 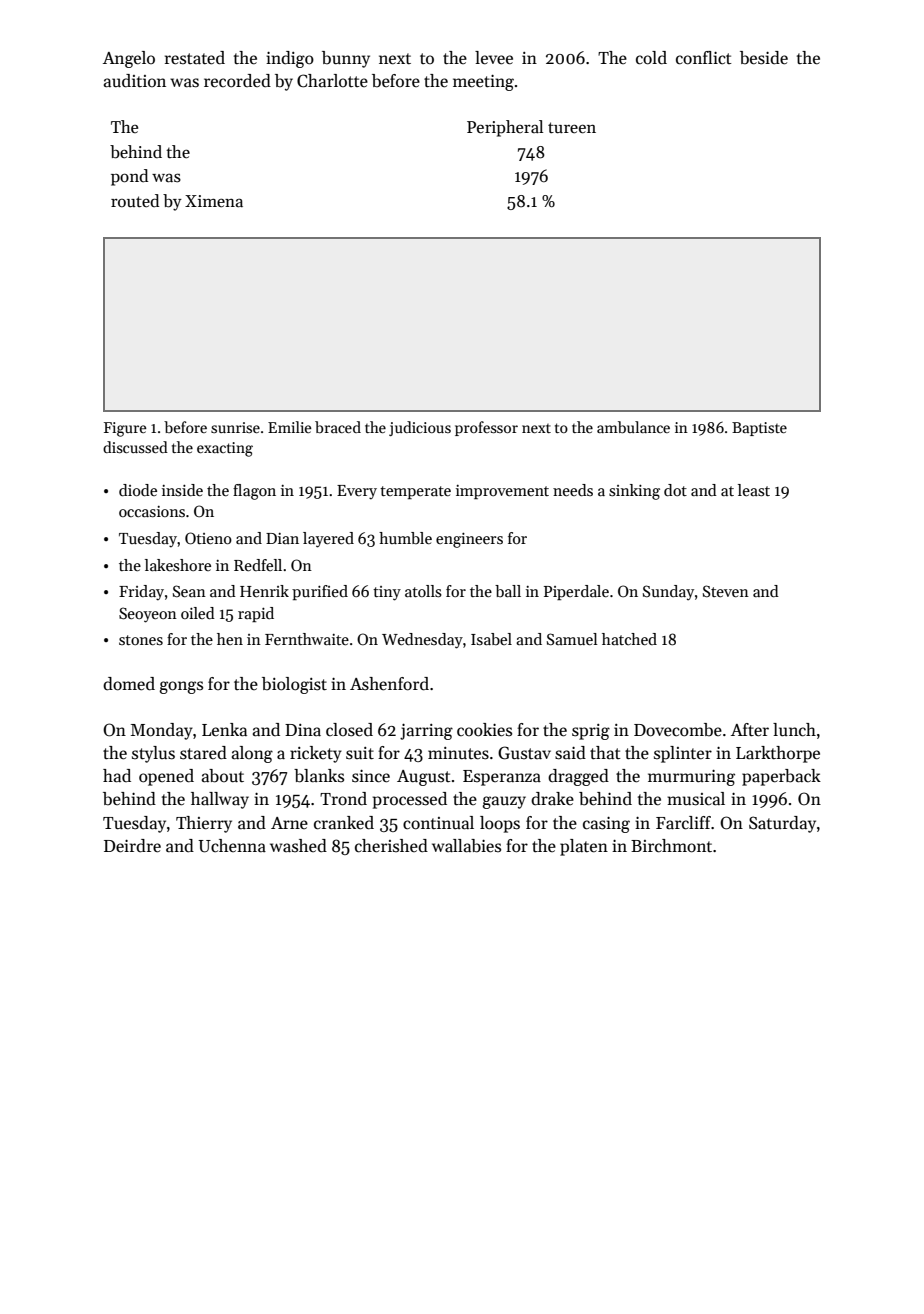 I want to click on lakeshore, so click(x=178, y=565).
